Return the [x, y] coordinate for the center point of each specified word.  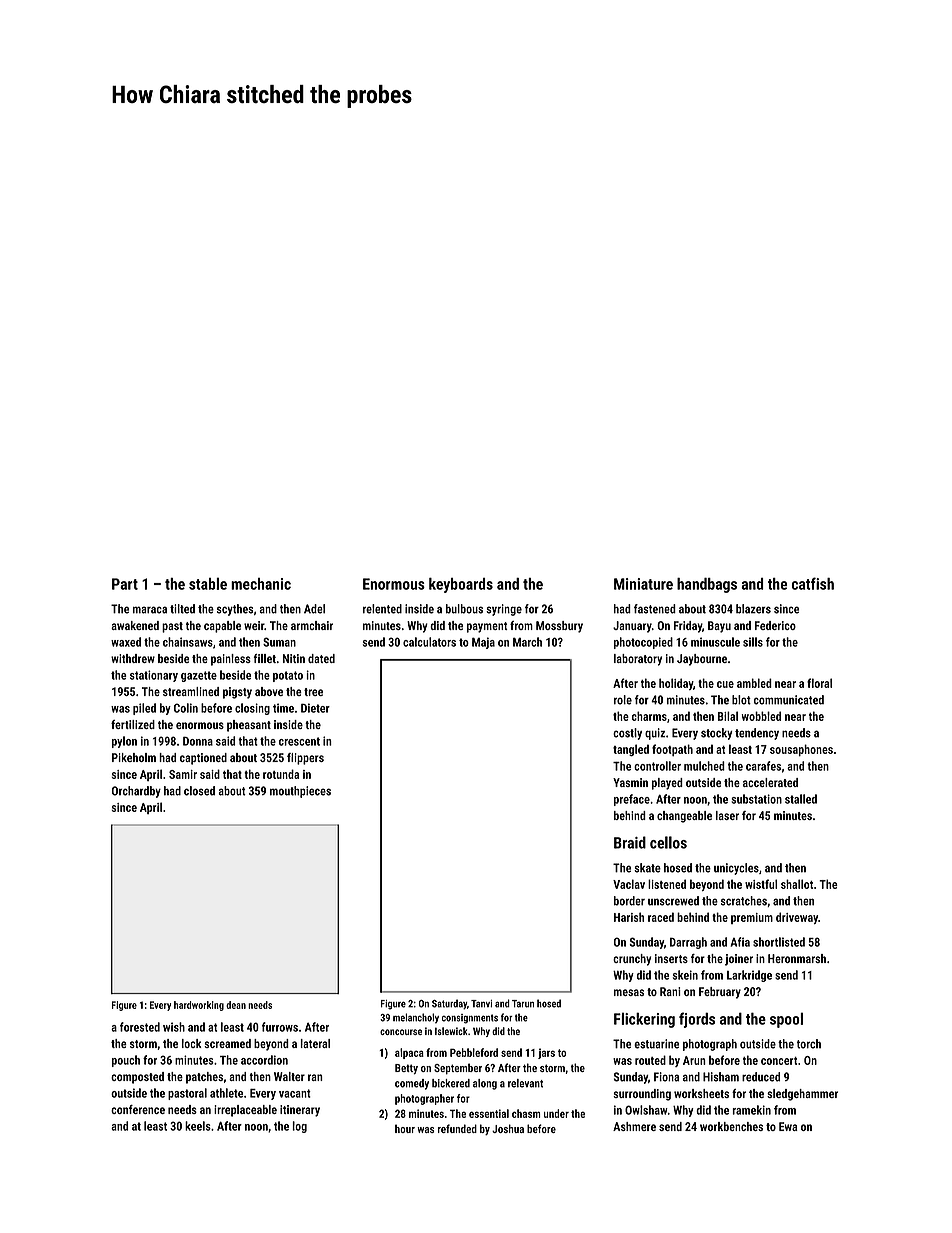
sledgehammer [802, 1095]
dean [236, 1005]
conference [138, 1109]
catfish [813, 583]
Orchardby [136, 792]
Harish [629, 917]
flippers [305, 759]
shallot [797, 884]
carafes [763, 766]
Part [125, 584]
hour [405, 1128]
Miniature [643, 584]
